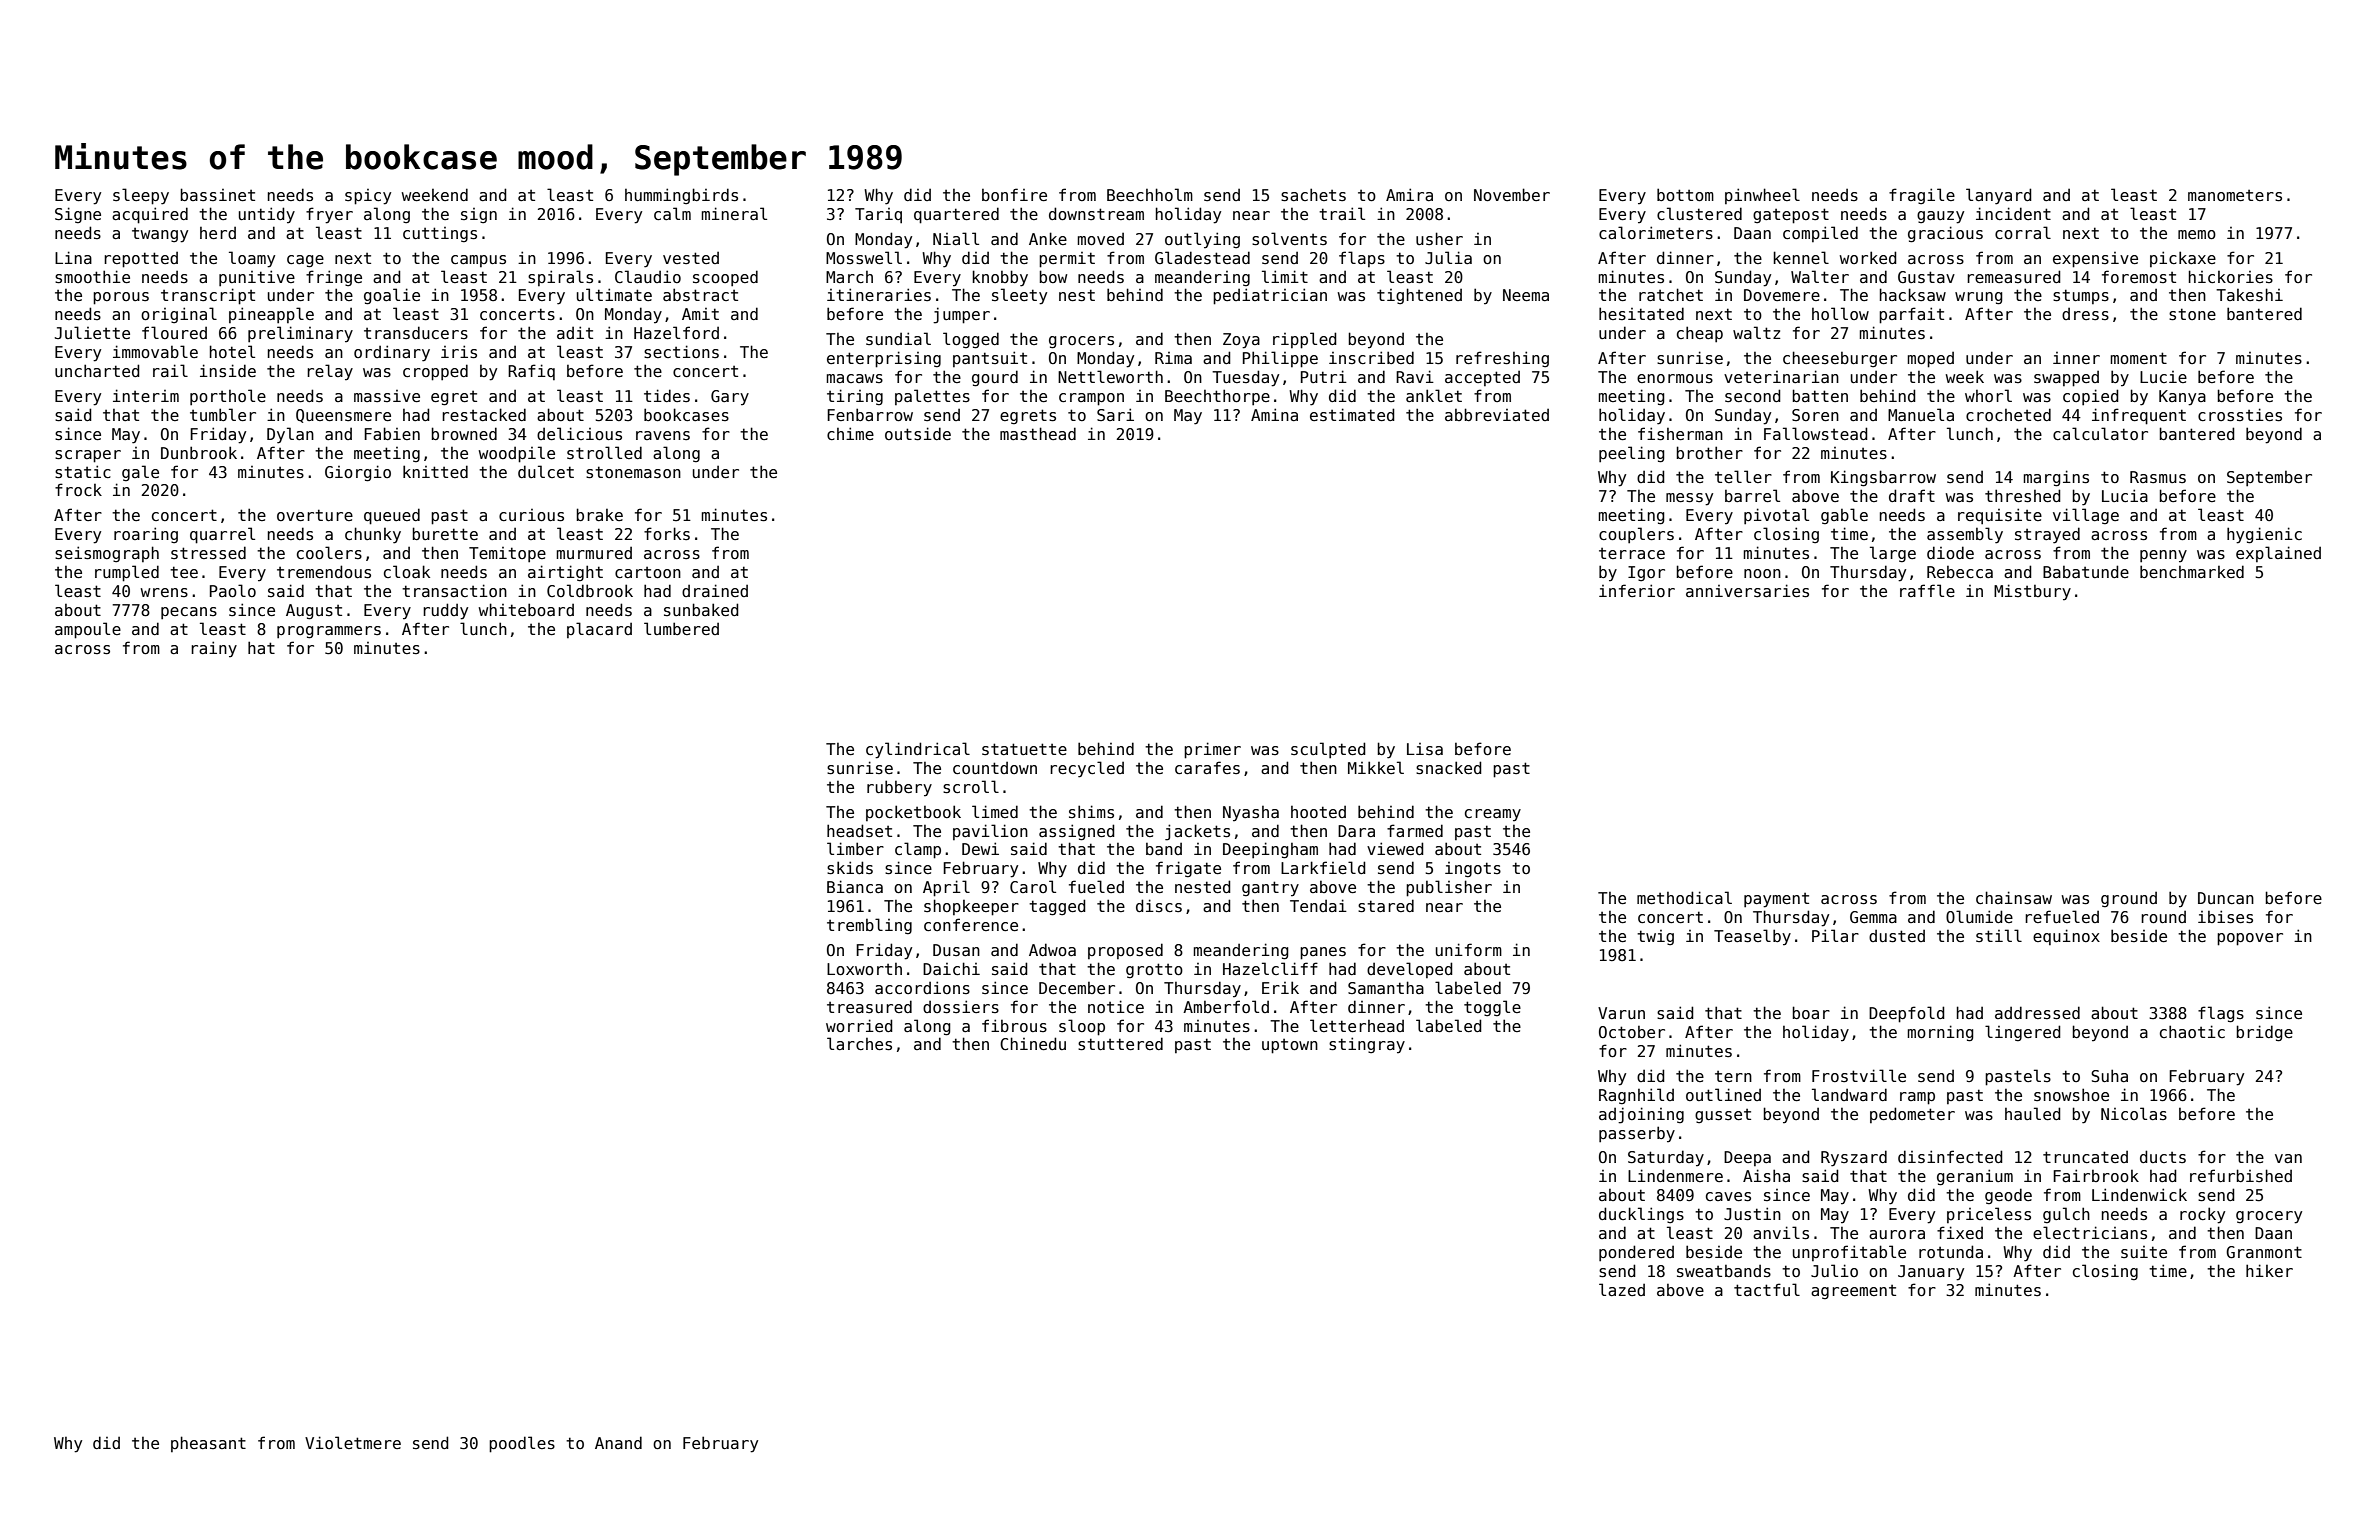  What do you see at coordinates (208, 1444) in the page?
I see `pheasant` at bounding box center [208, 1444].
